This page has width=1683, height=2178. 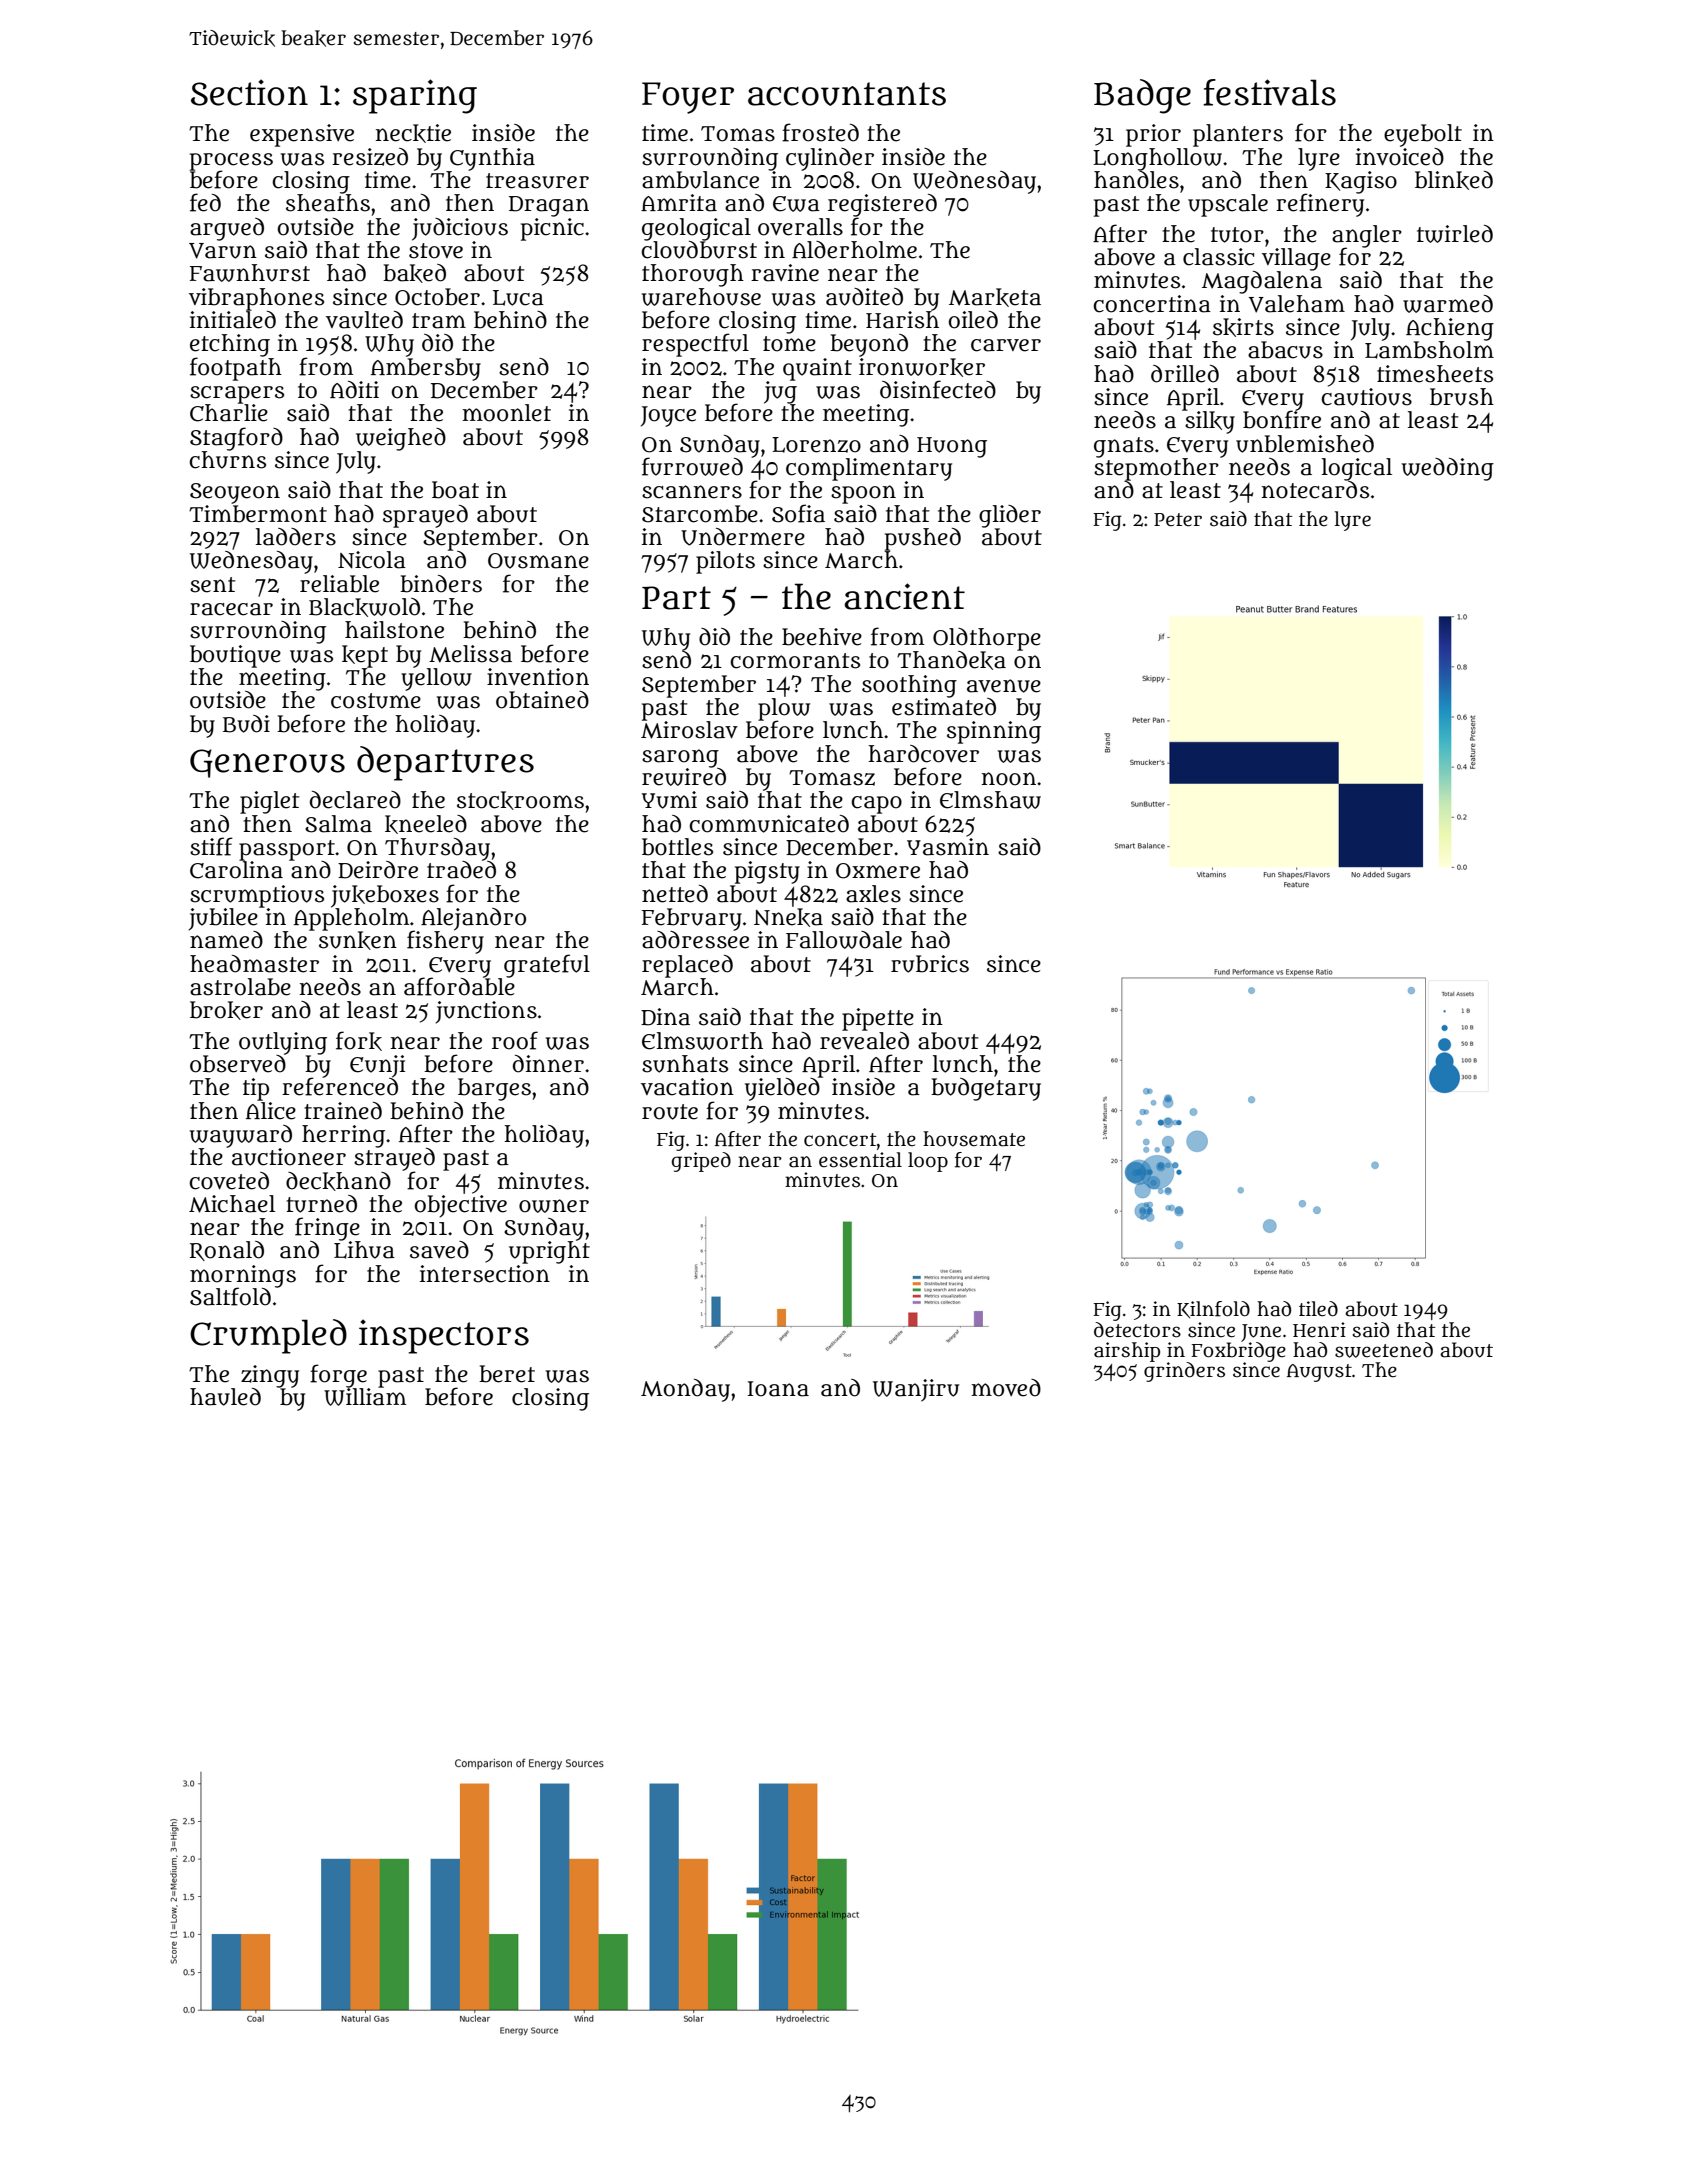 I want to click on hauled, so click(x=225, y=1397).
